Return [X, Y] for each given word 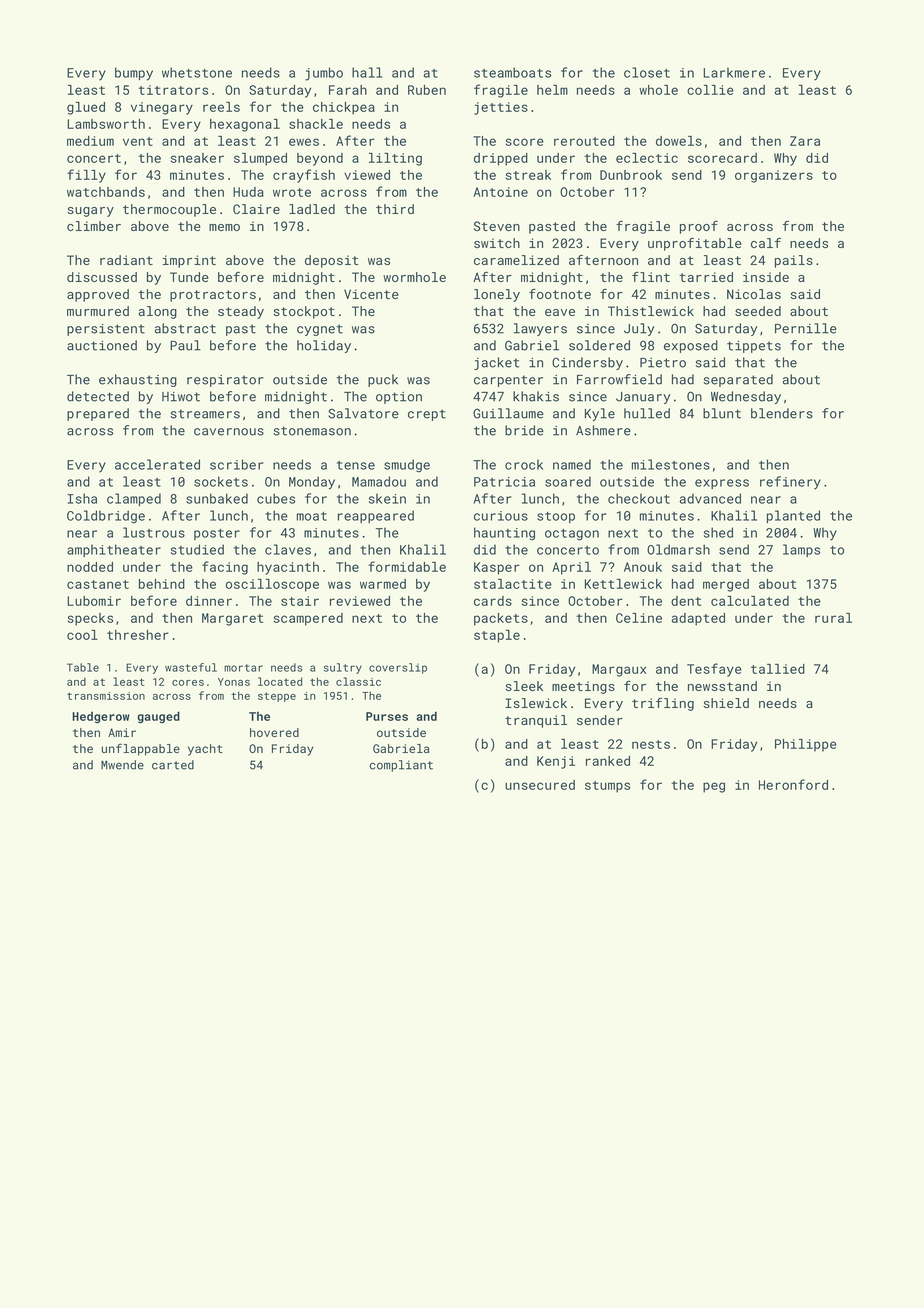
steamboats [512, 72]
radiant [126, 260]
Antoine [500, 192]
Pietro [663, 363]
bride [524, 430]
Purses [387, 716]
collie [710, 90]
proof [699, 227]
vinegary [162, 108]
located [280, 681]
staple [497, 636]
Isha [82, 498]
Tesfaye [714, 670]
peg [714, 787]
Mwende [122, 765]
